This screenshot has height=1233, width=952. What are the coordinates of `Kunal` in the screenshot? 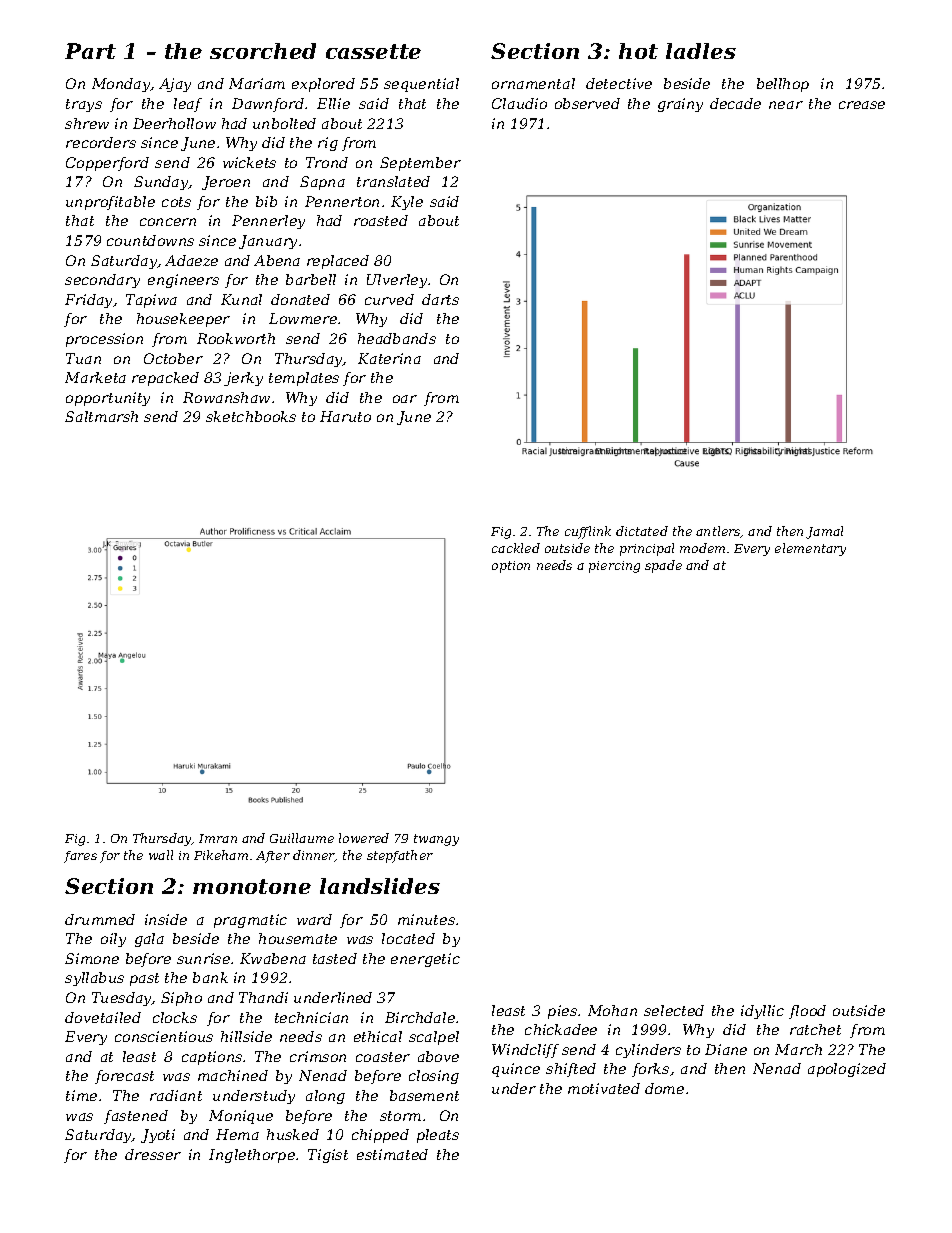 It's located at (241, 299).
